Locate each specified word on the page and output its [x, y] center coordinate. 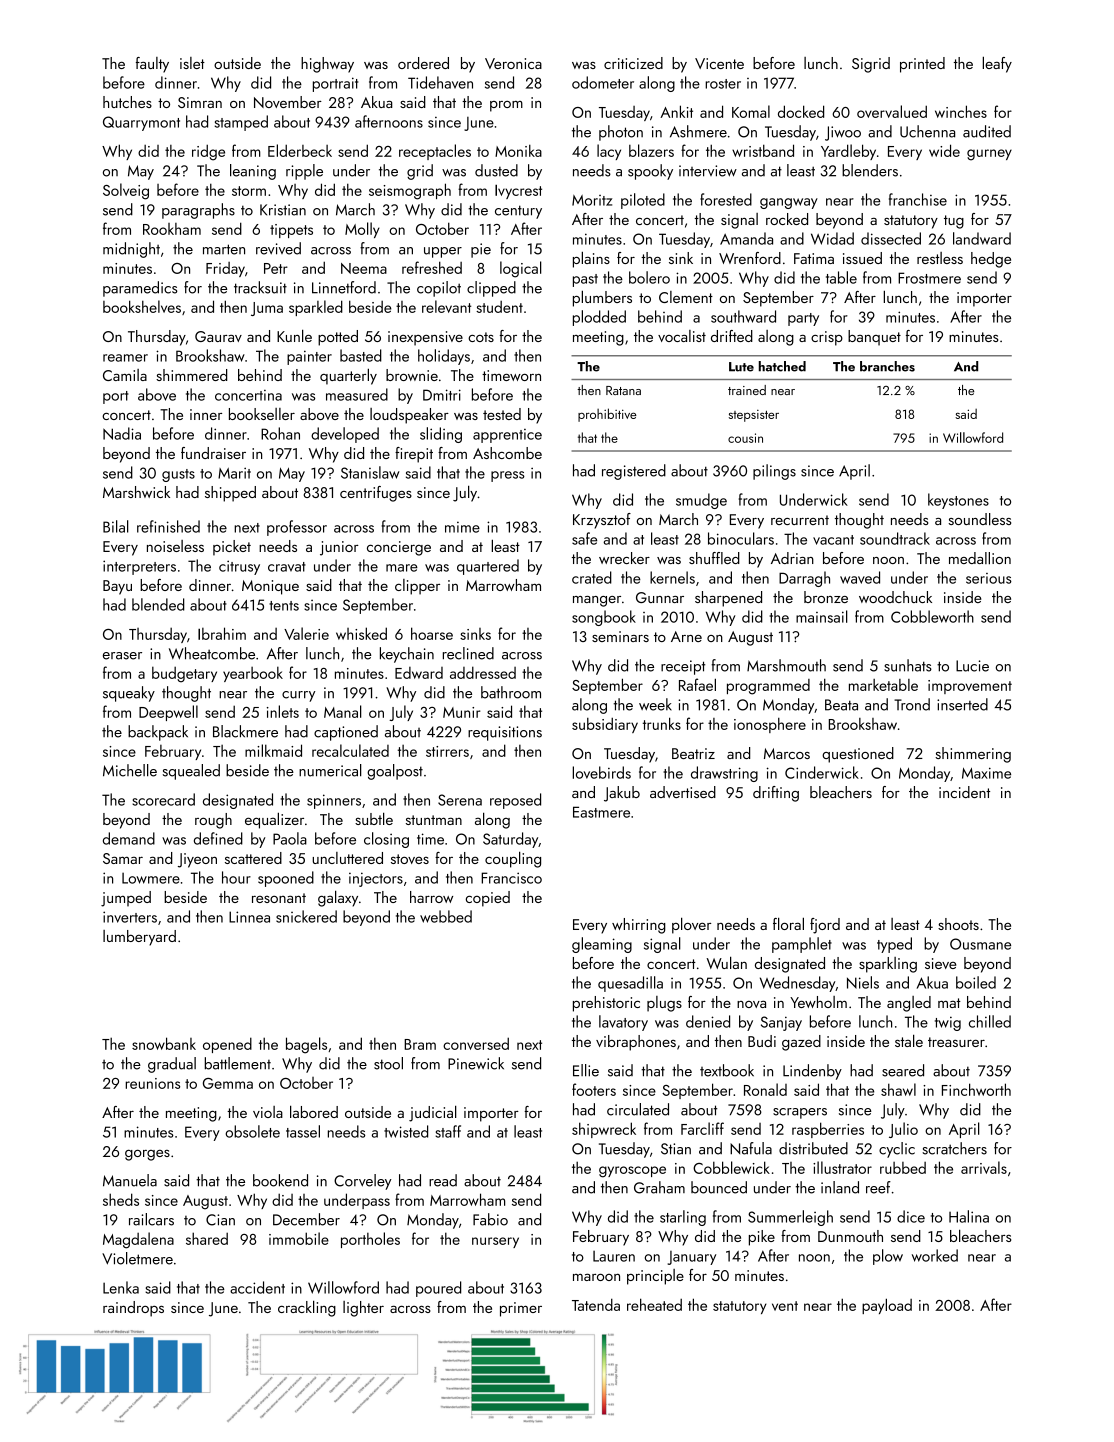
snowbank [164, 1043]
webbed [446, 916]
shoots [958, 924]
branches [887, 366]
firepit [414, 455]
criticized [633, 63]
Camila [125, 375]
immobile [299, 1238]
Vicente [719, 63]
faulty [152, 65]
